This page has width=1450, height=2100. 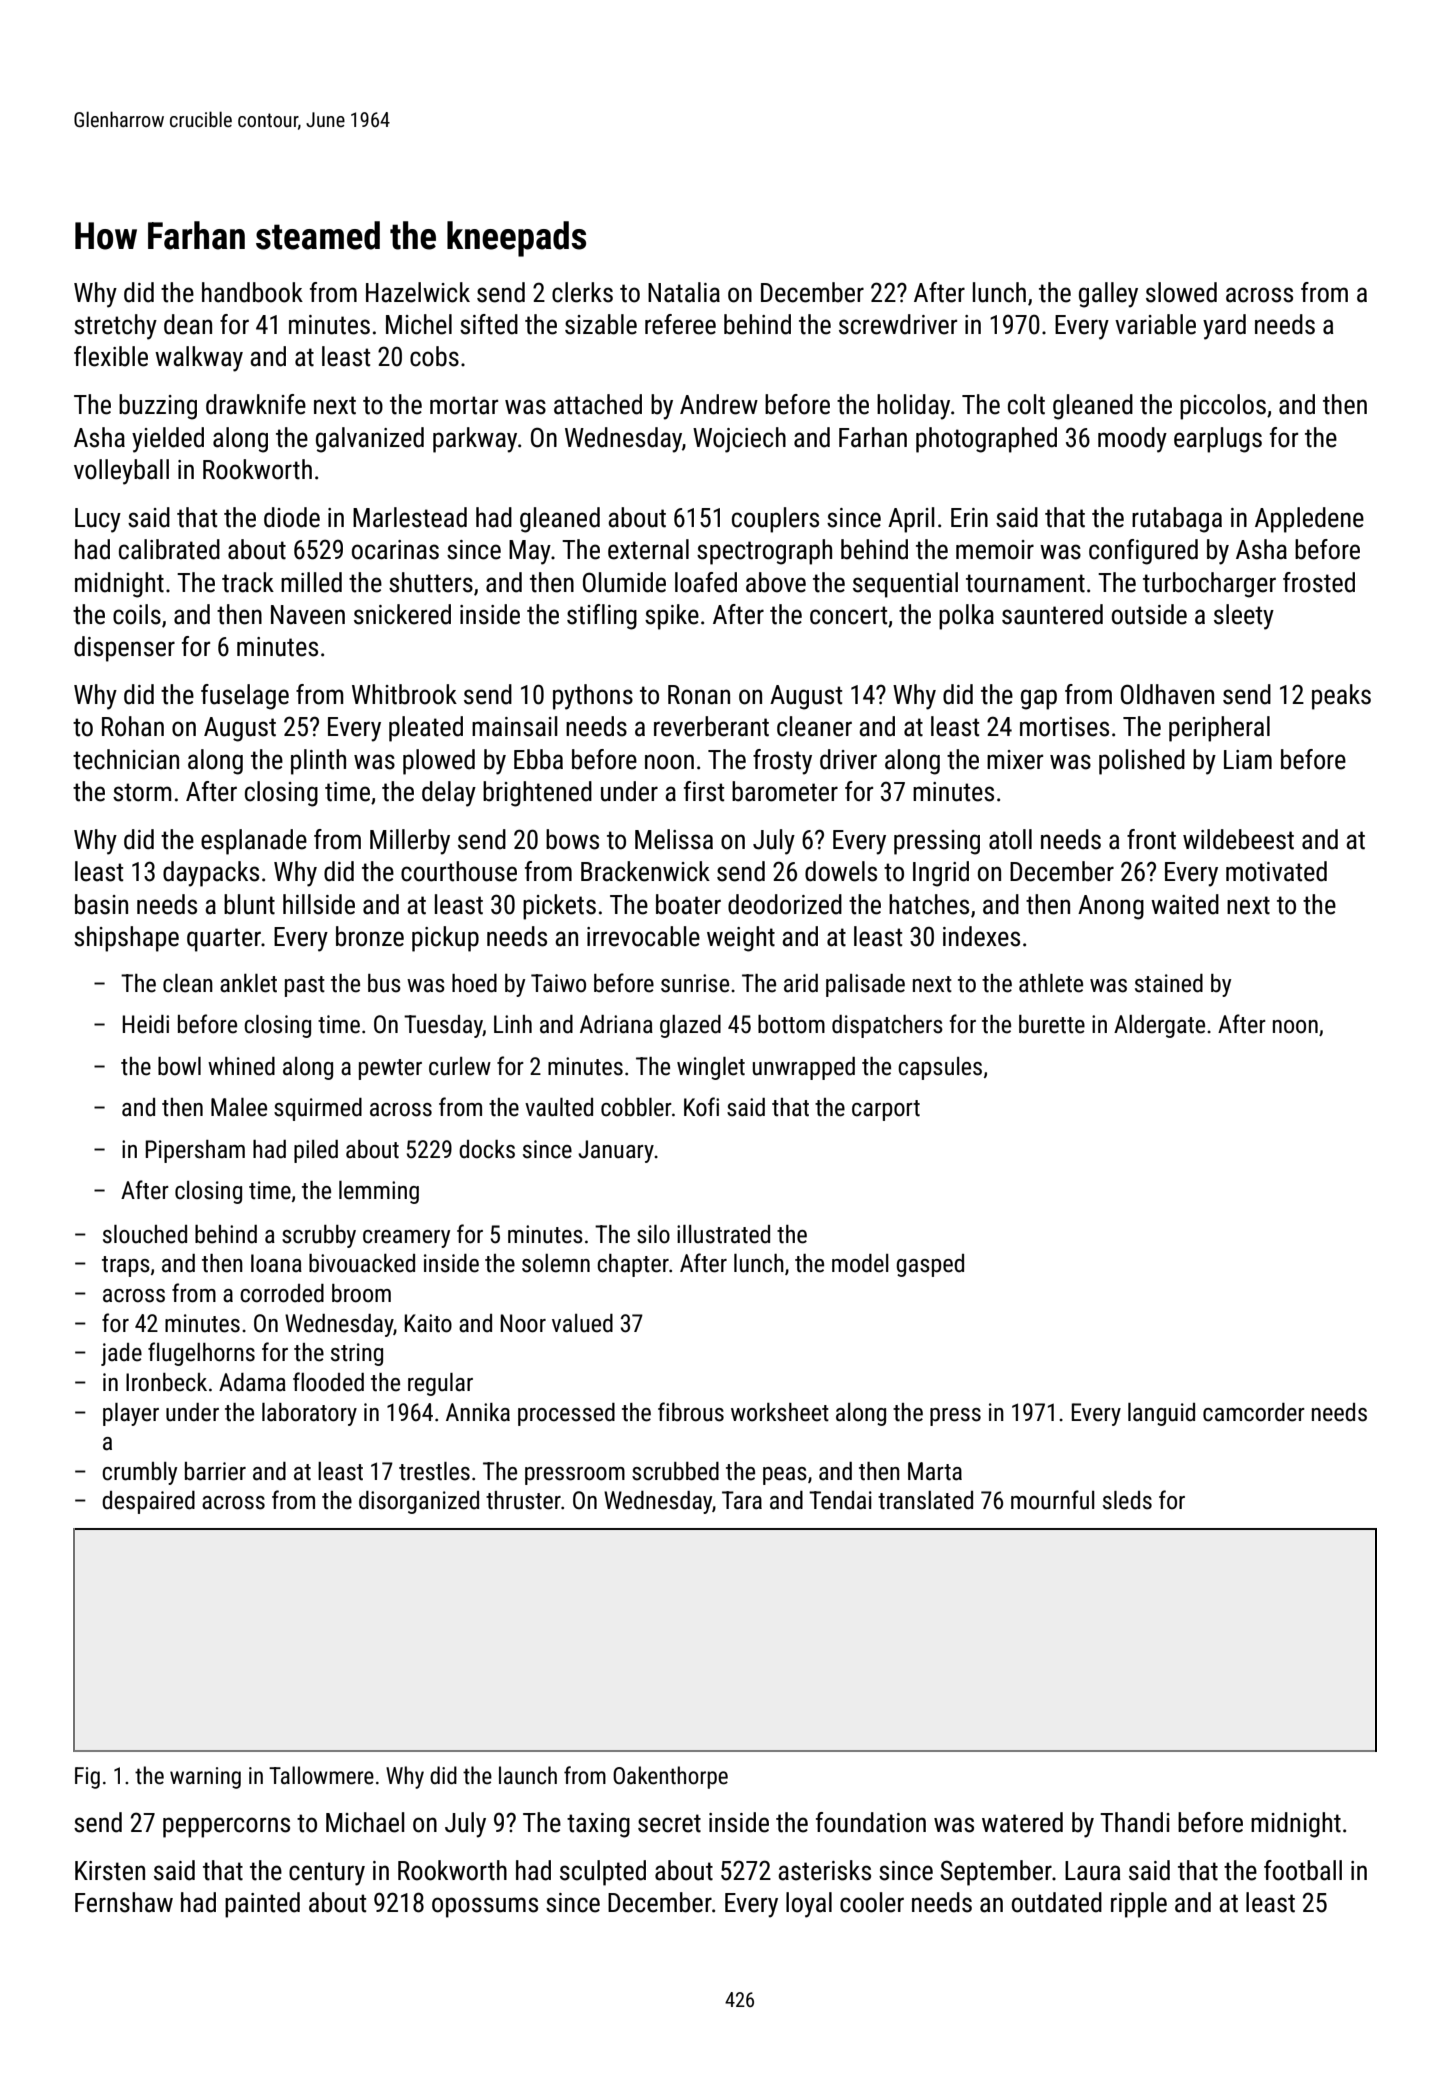 What do you see at coordinates (871, 1822) in the page?
I see `foundation` at bounding box center [871, 1822].
